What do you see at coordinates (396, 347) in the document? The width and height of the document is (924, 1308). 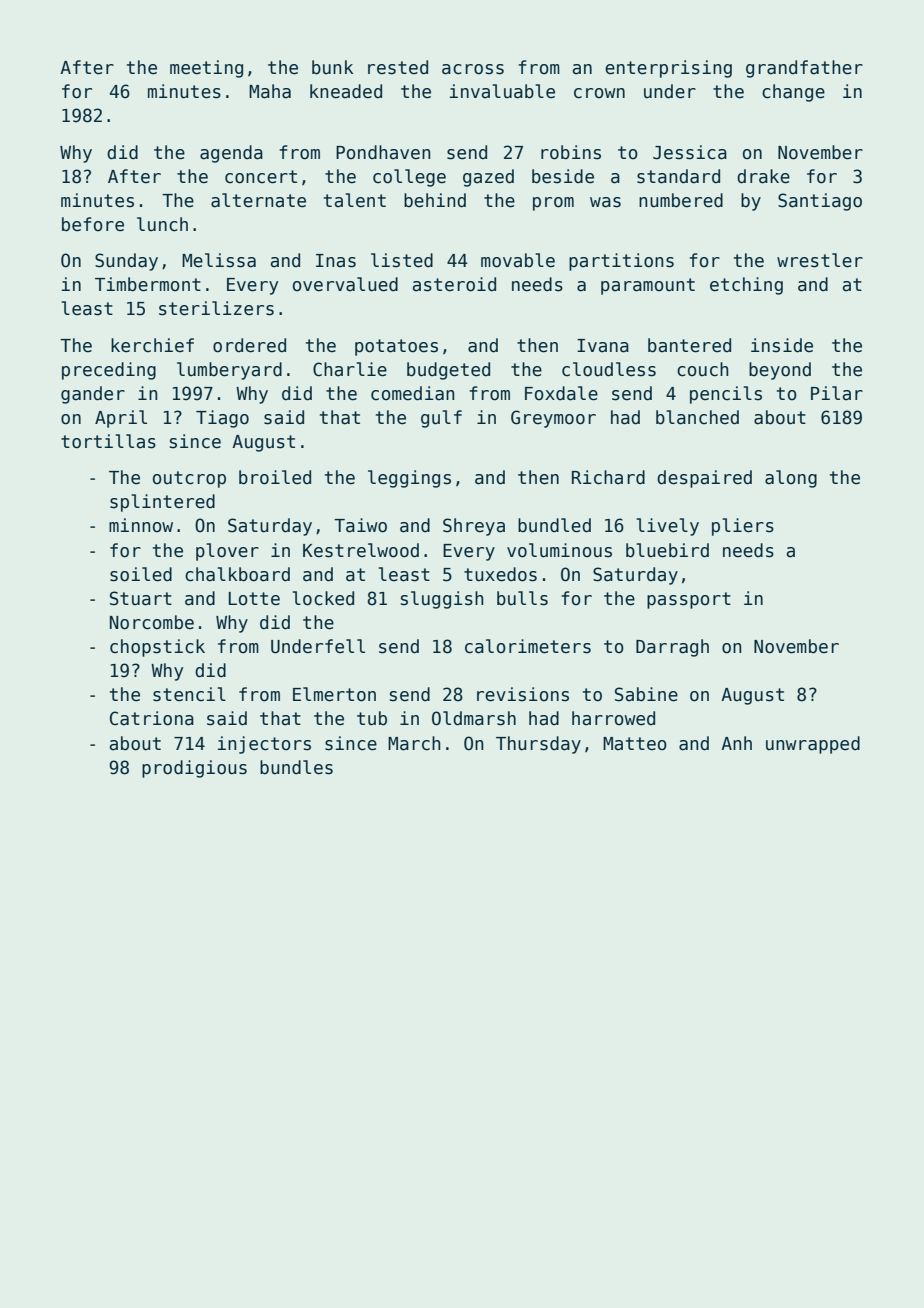 I see `potatoes` at bounding box center [396, 347].
